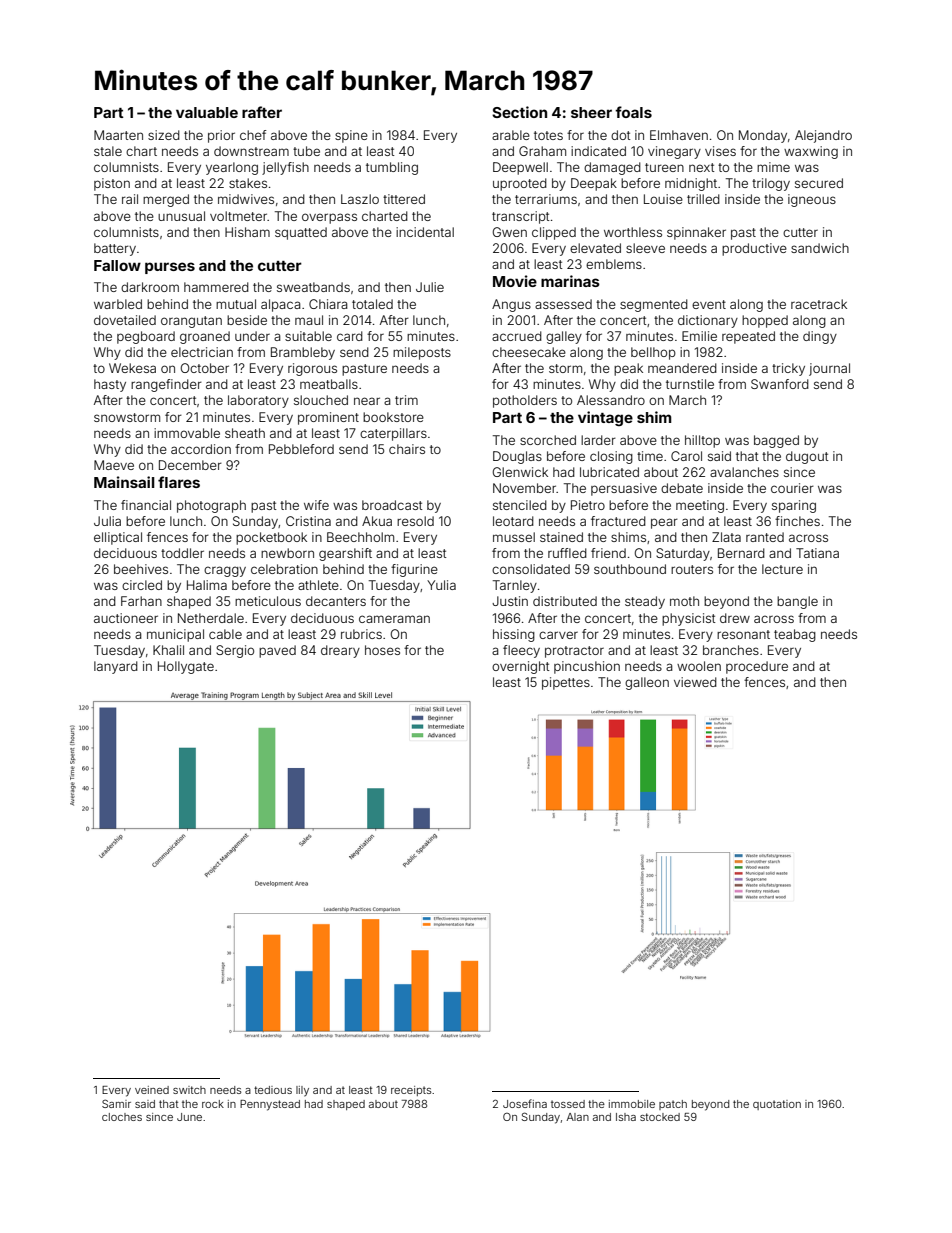 This screenshot has width=952, height=1233. I want to click on voltmeter, so click(238, 216).
